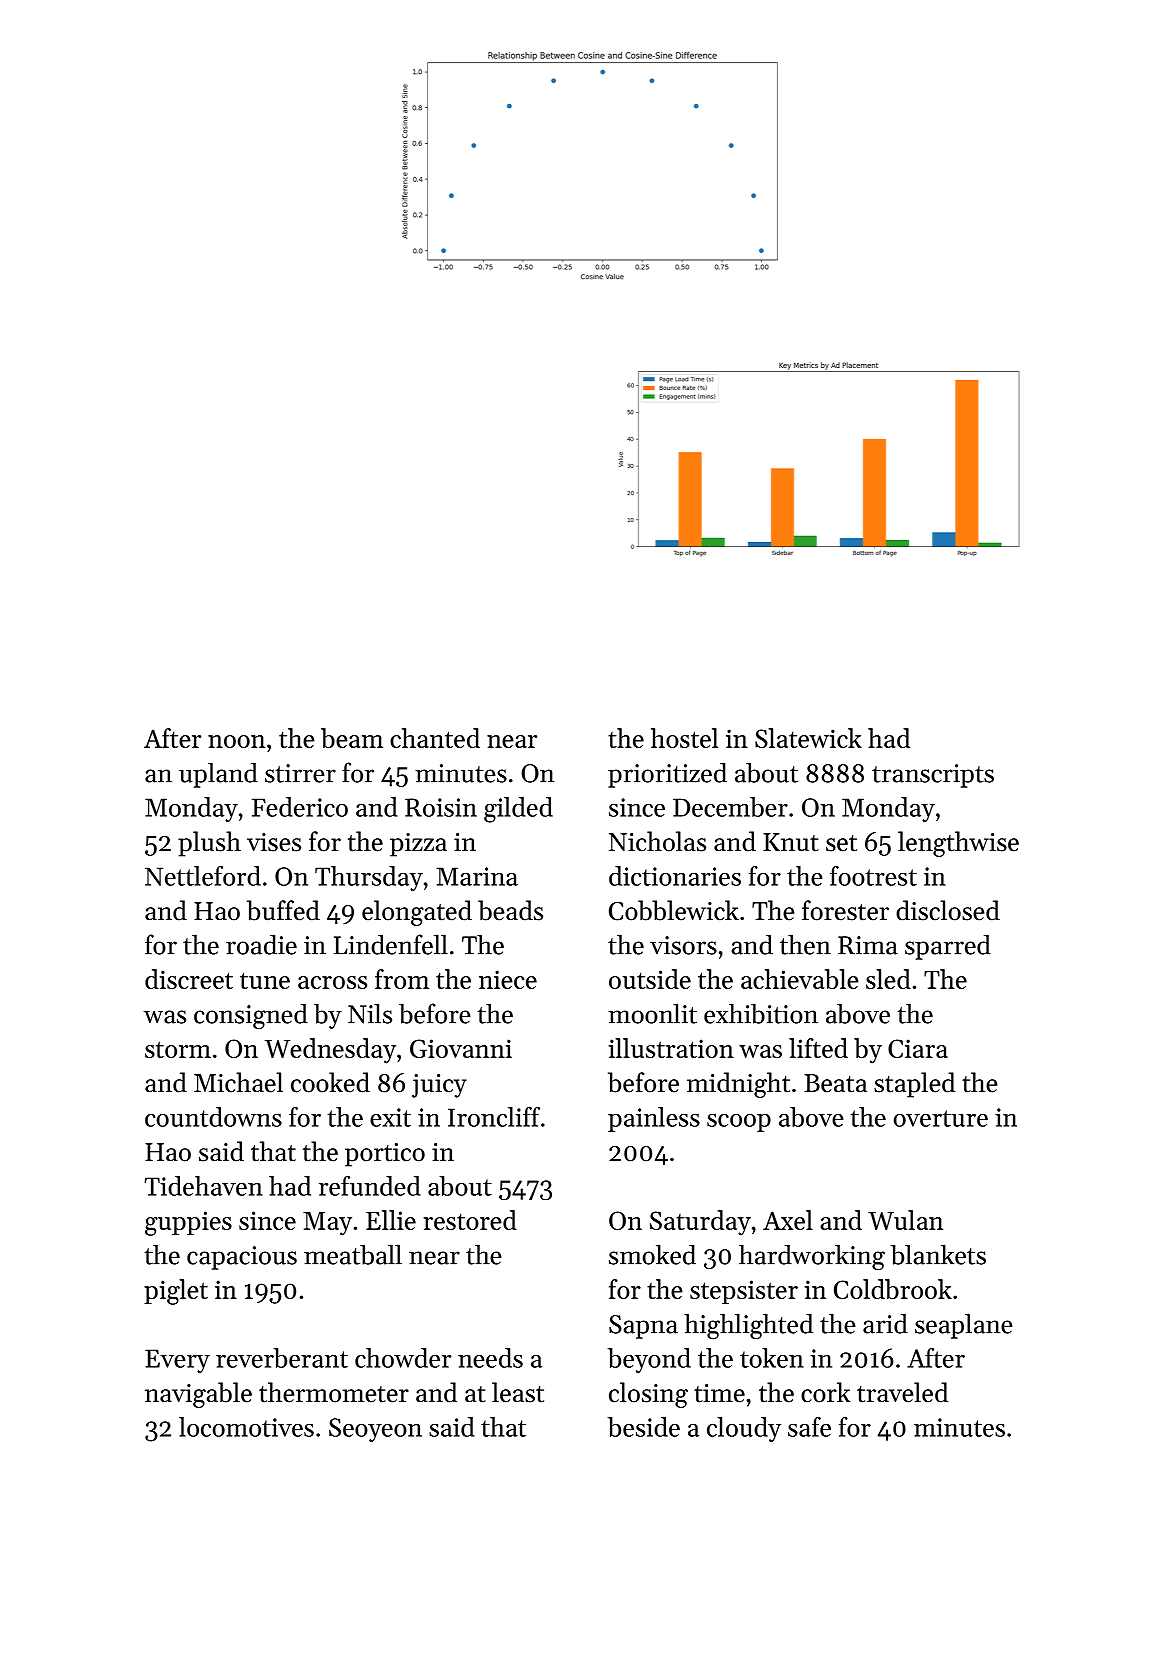 The image size is (1165, 1654). Describe the element at coordinates (675, 876) in the screenshot. I see `dictionaries` at that location.
